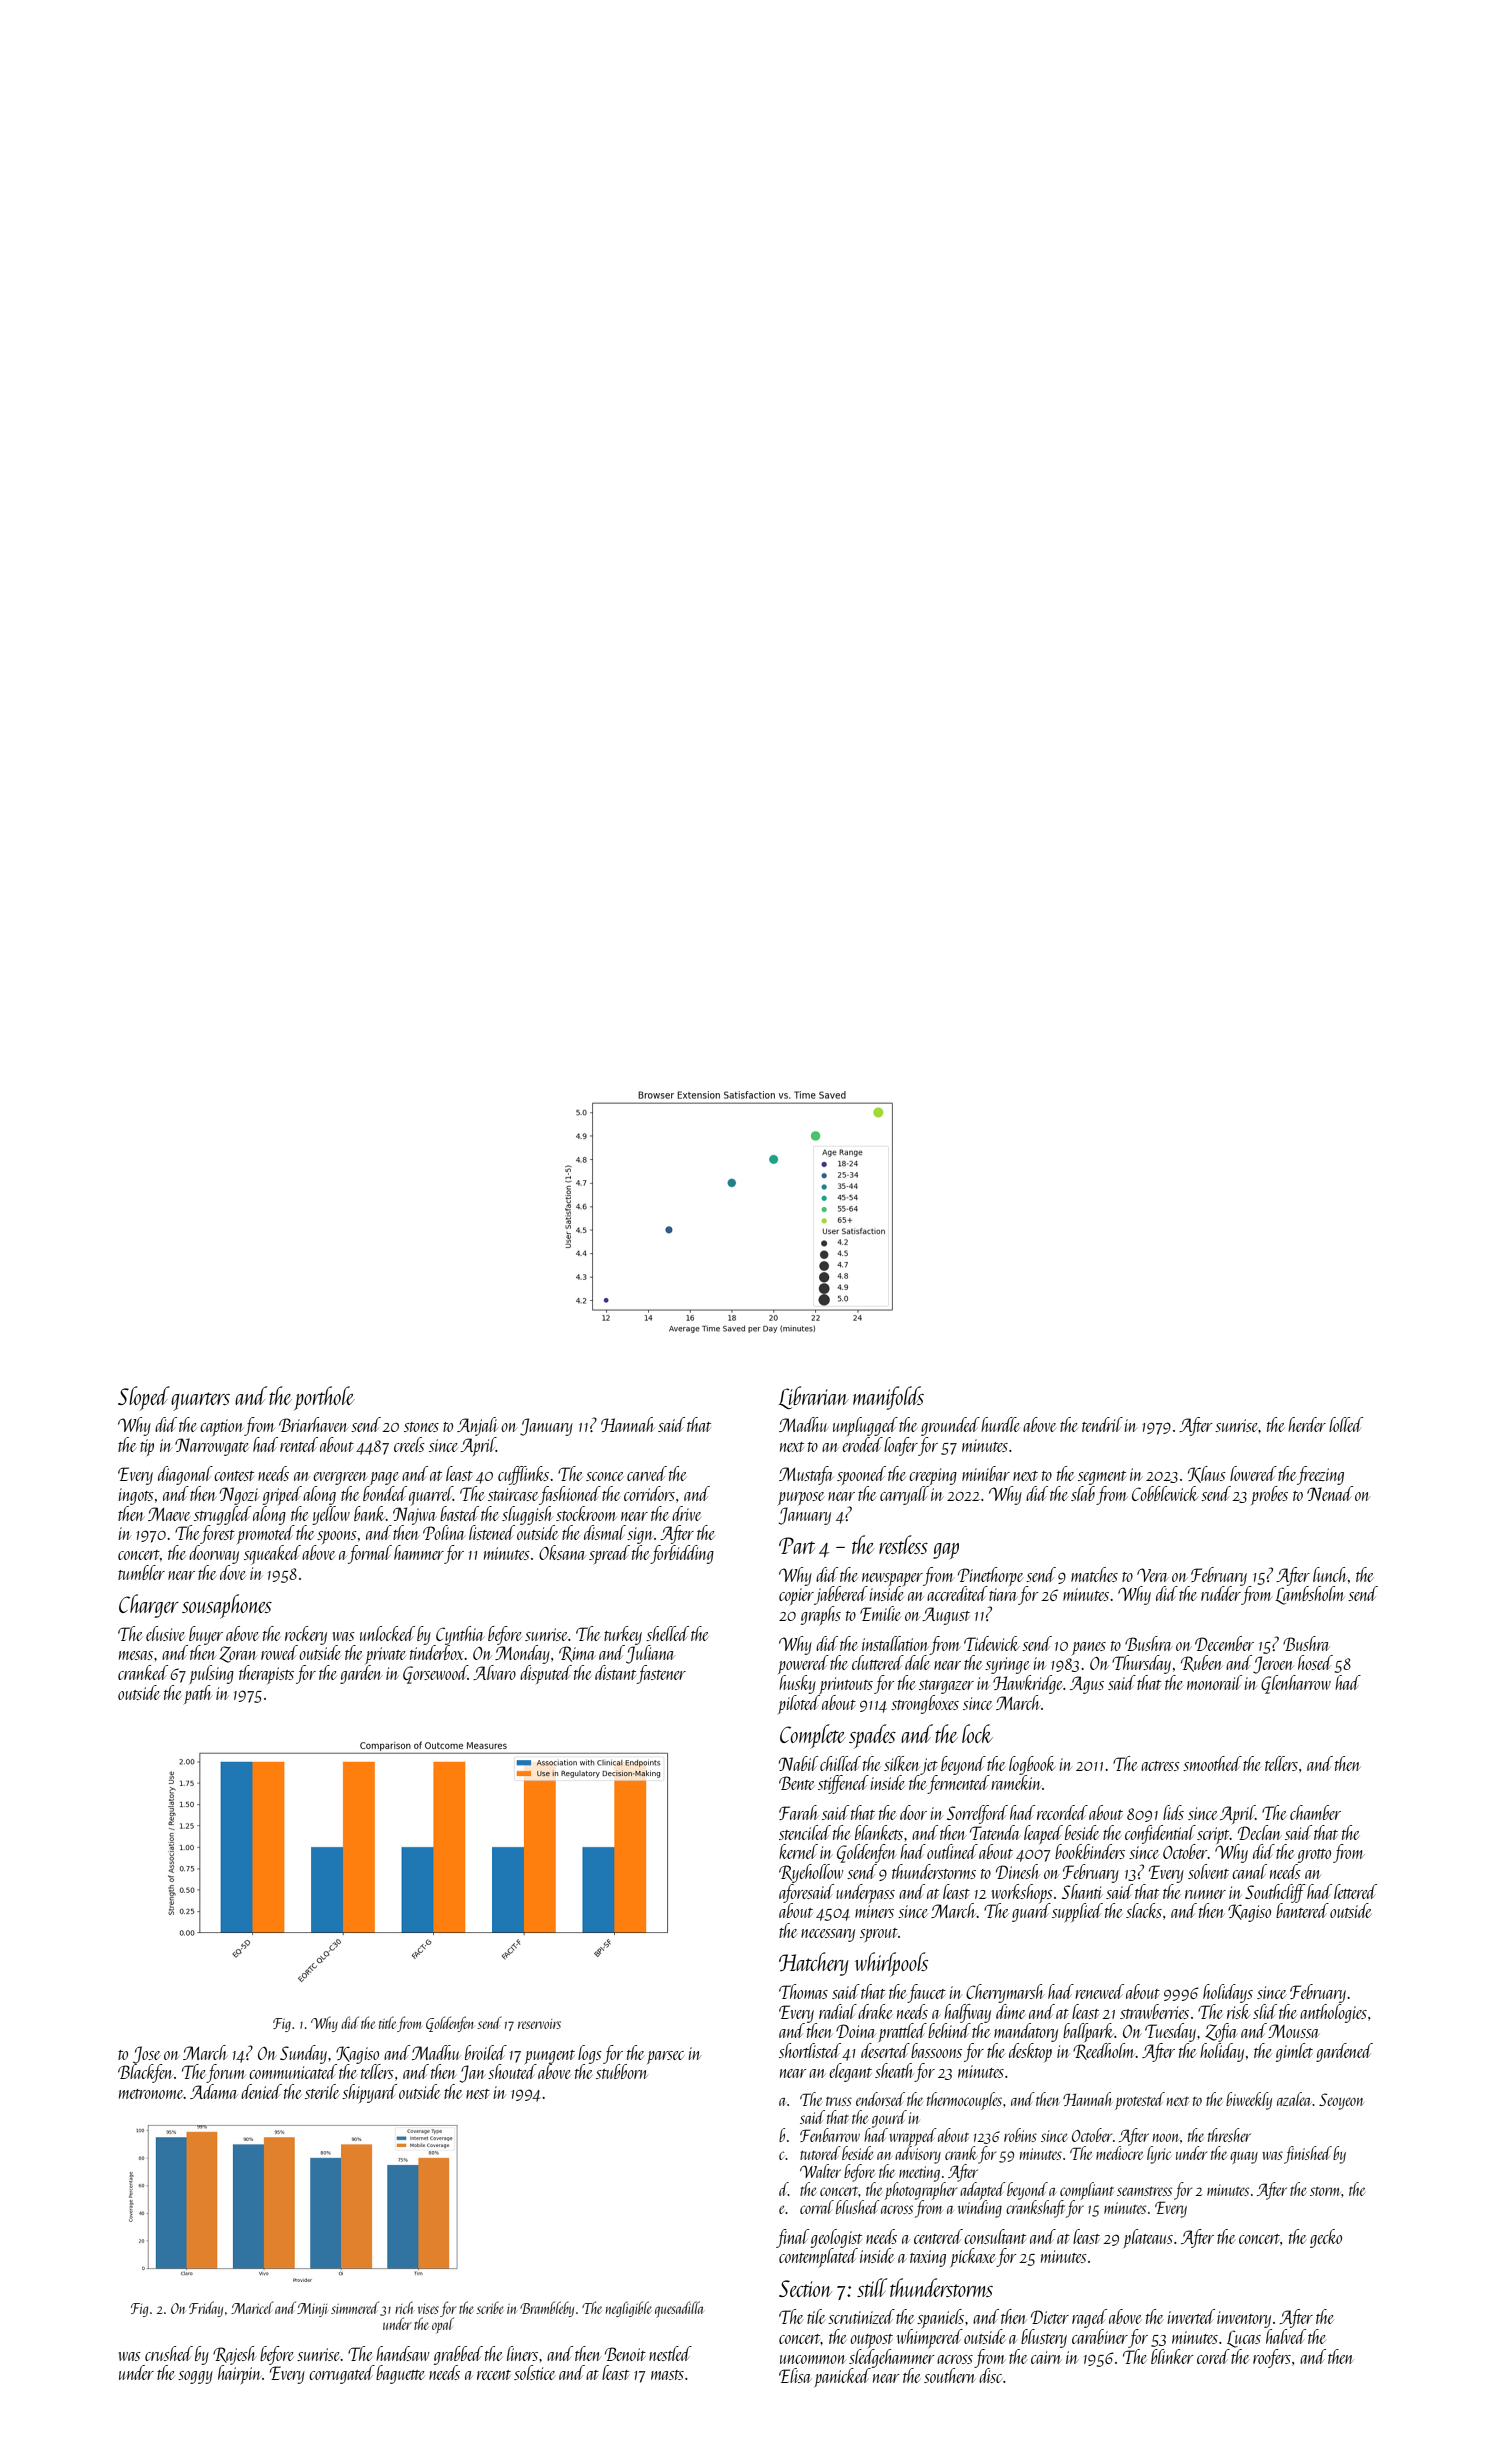 The image size is (1496, 2464). What do you see at coordinates (400, 2374) in the page?
I see `baguette` at bounding box center [400, 2374].
